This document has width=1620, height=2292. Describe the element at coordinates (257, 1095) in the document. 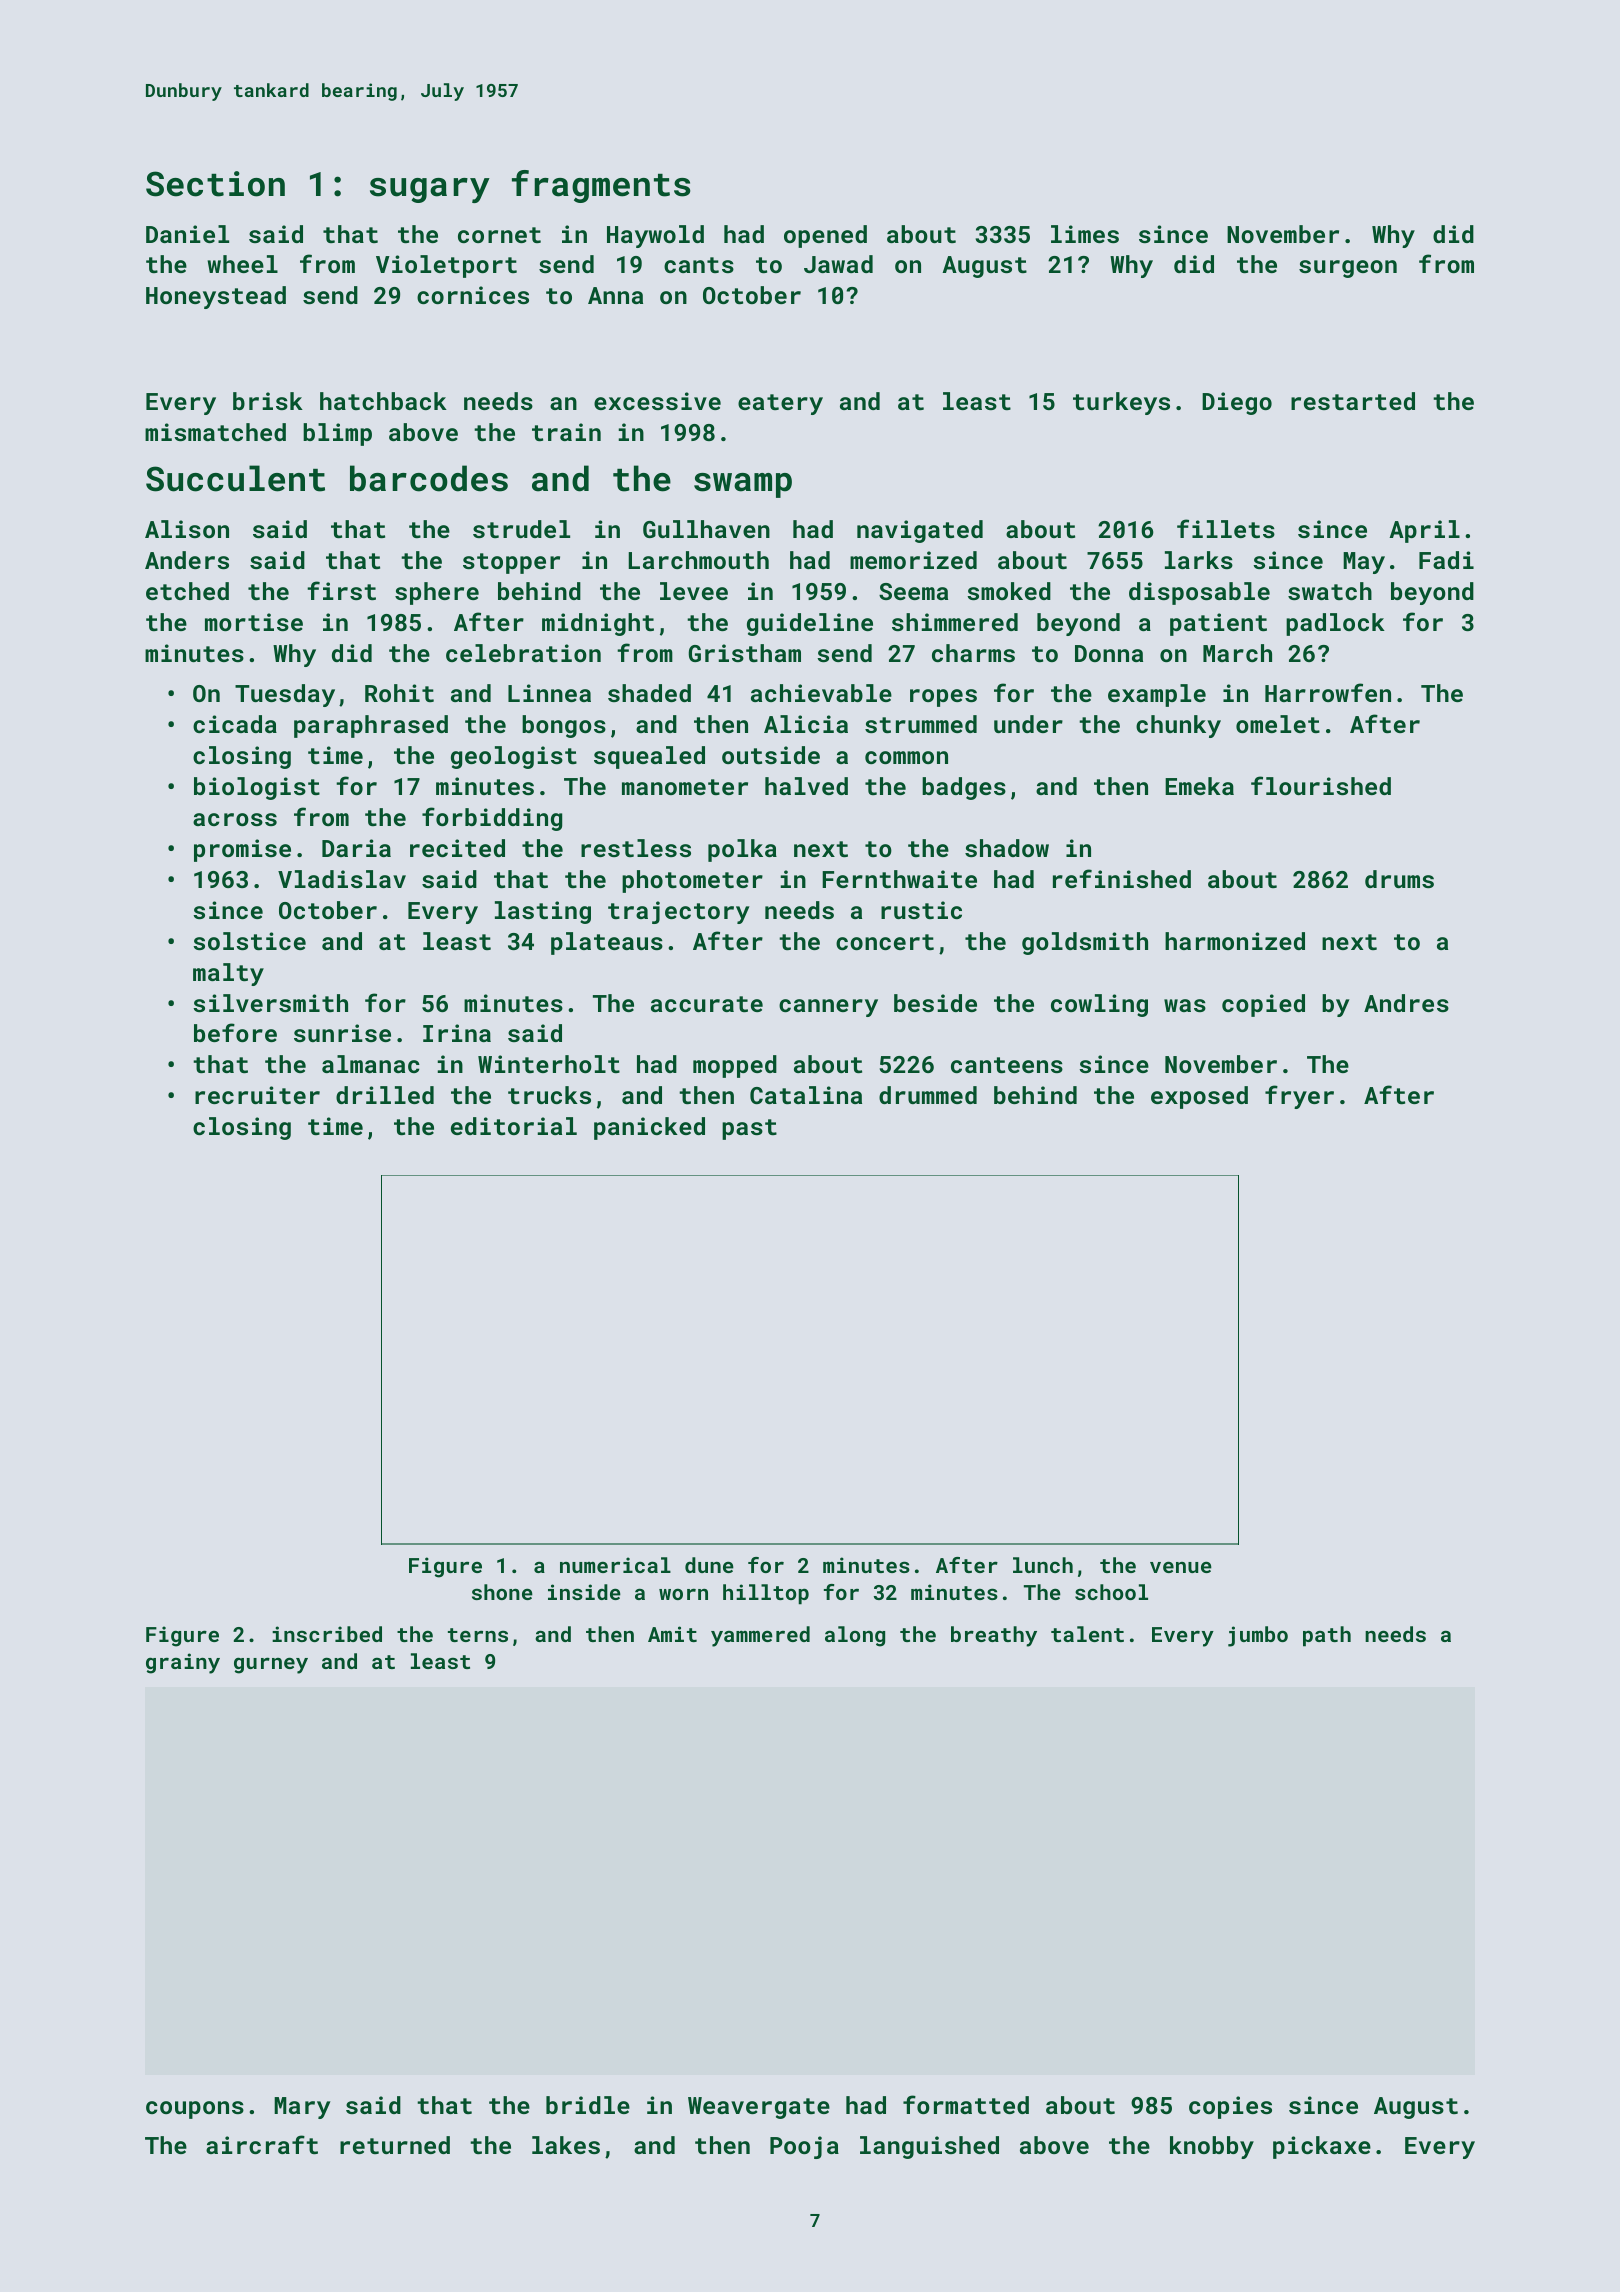

I see `recruiter` at that location.
